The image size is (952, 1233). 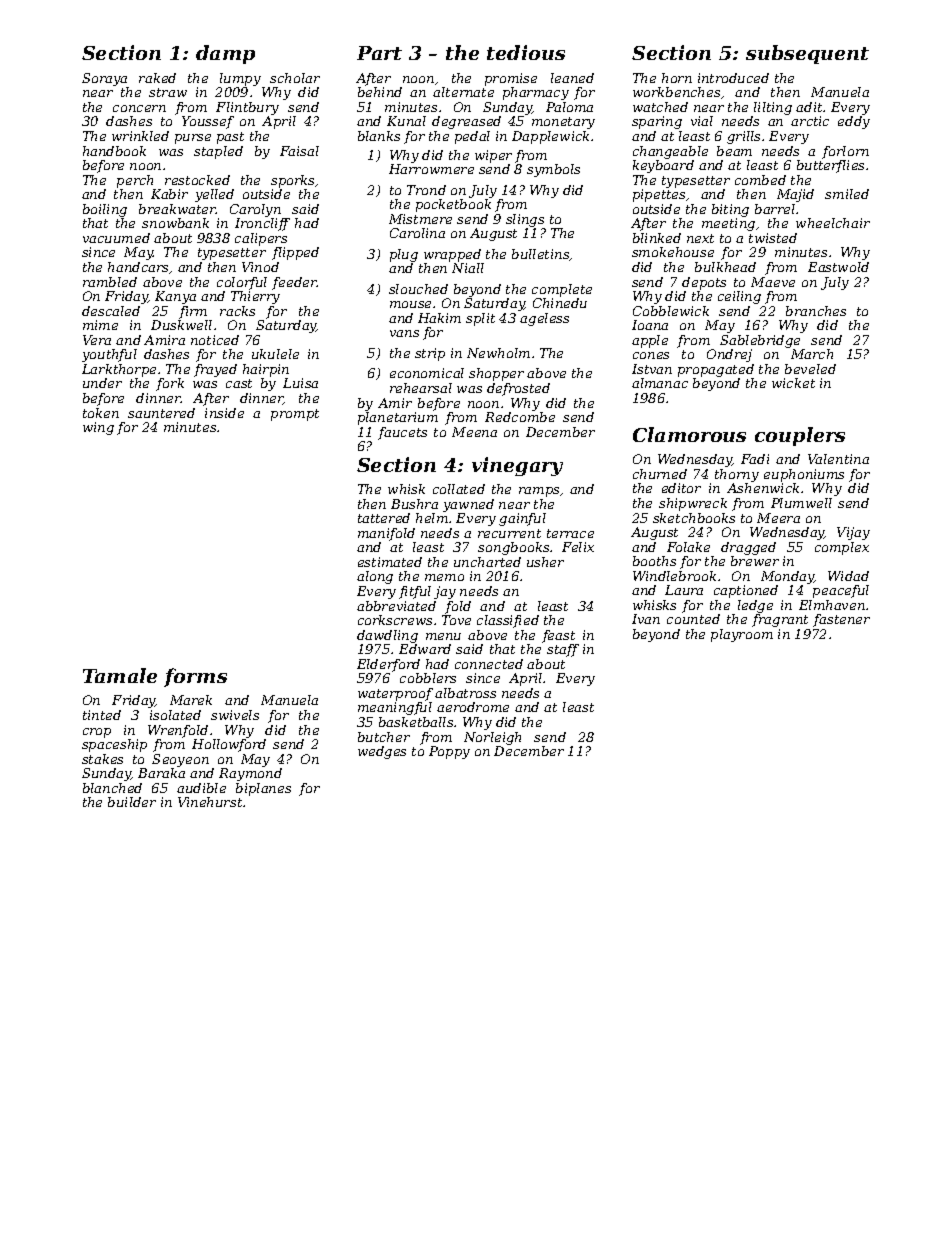 I want to click on wing, so click(x=98, y=428).
